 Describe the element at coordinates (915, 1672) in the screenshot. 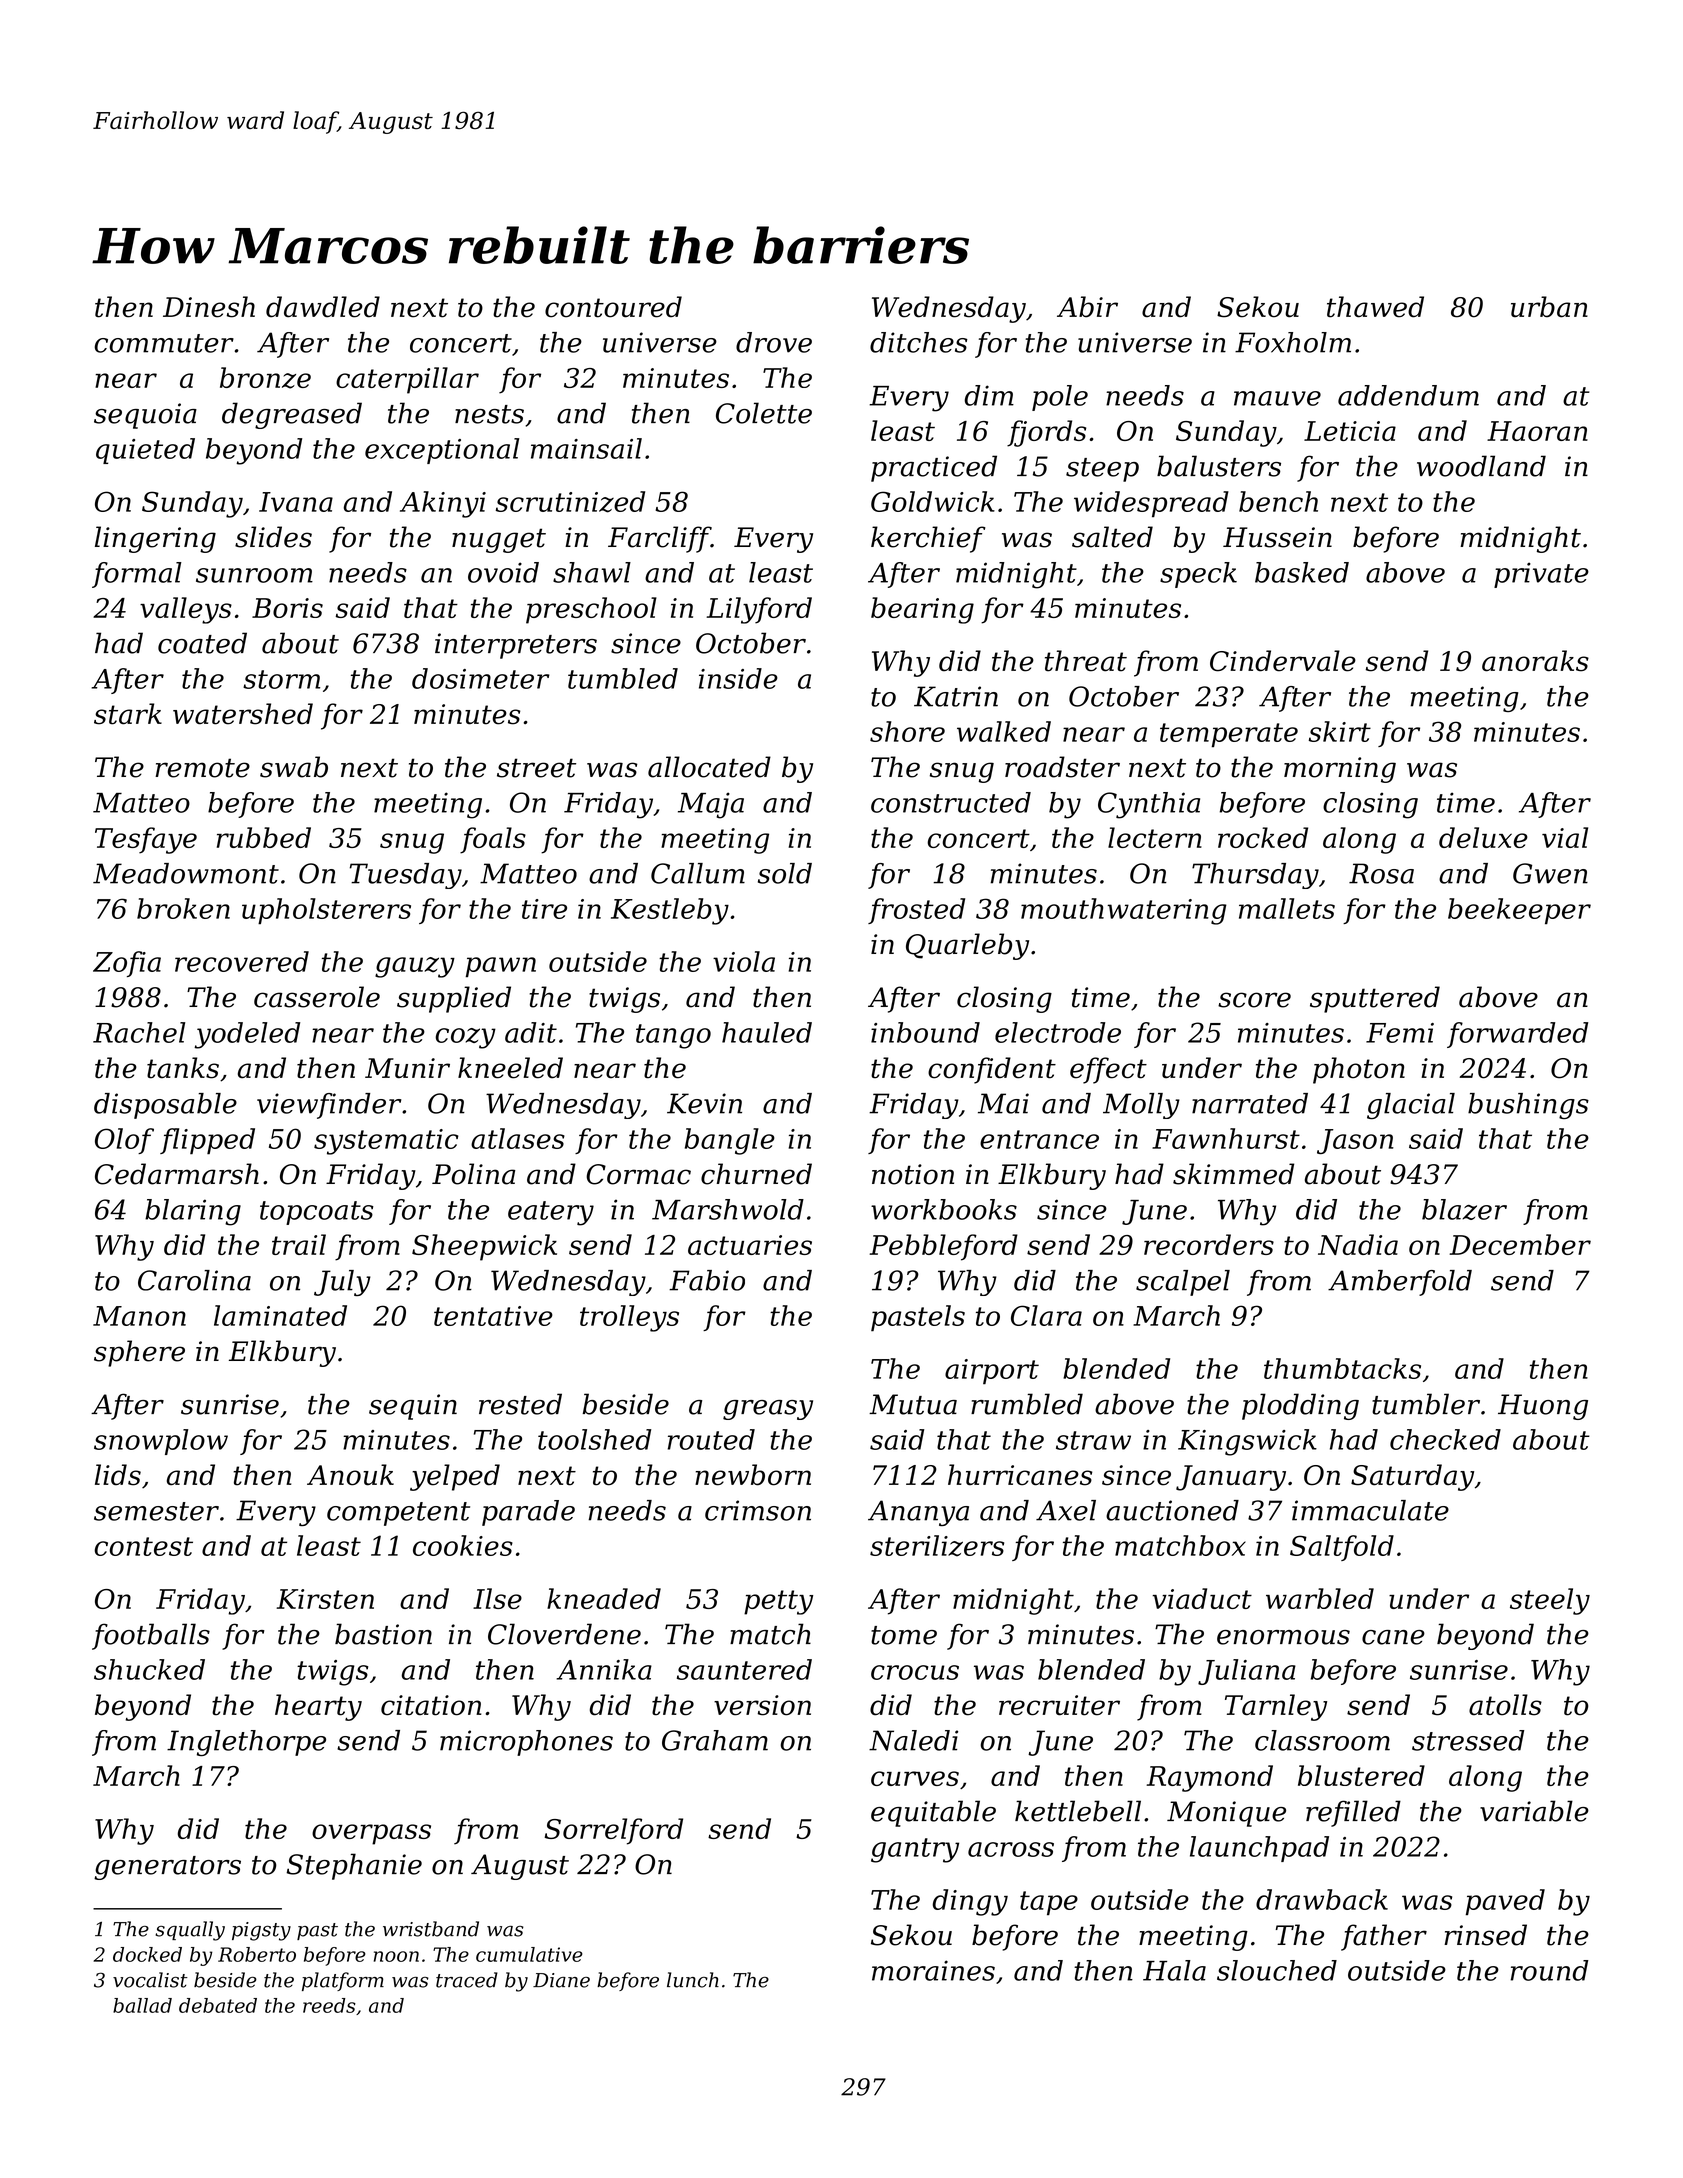

I see `crocus` at that location.
